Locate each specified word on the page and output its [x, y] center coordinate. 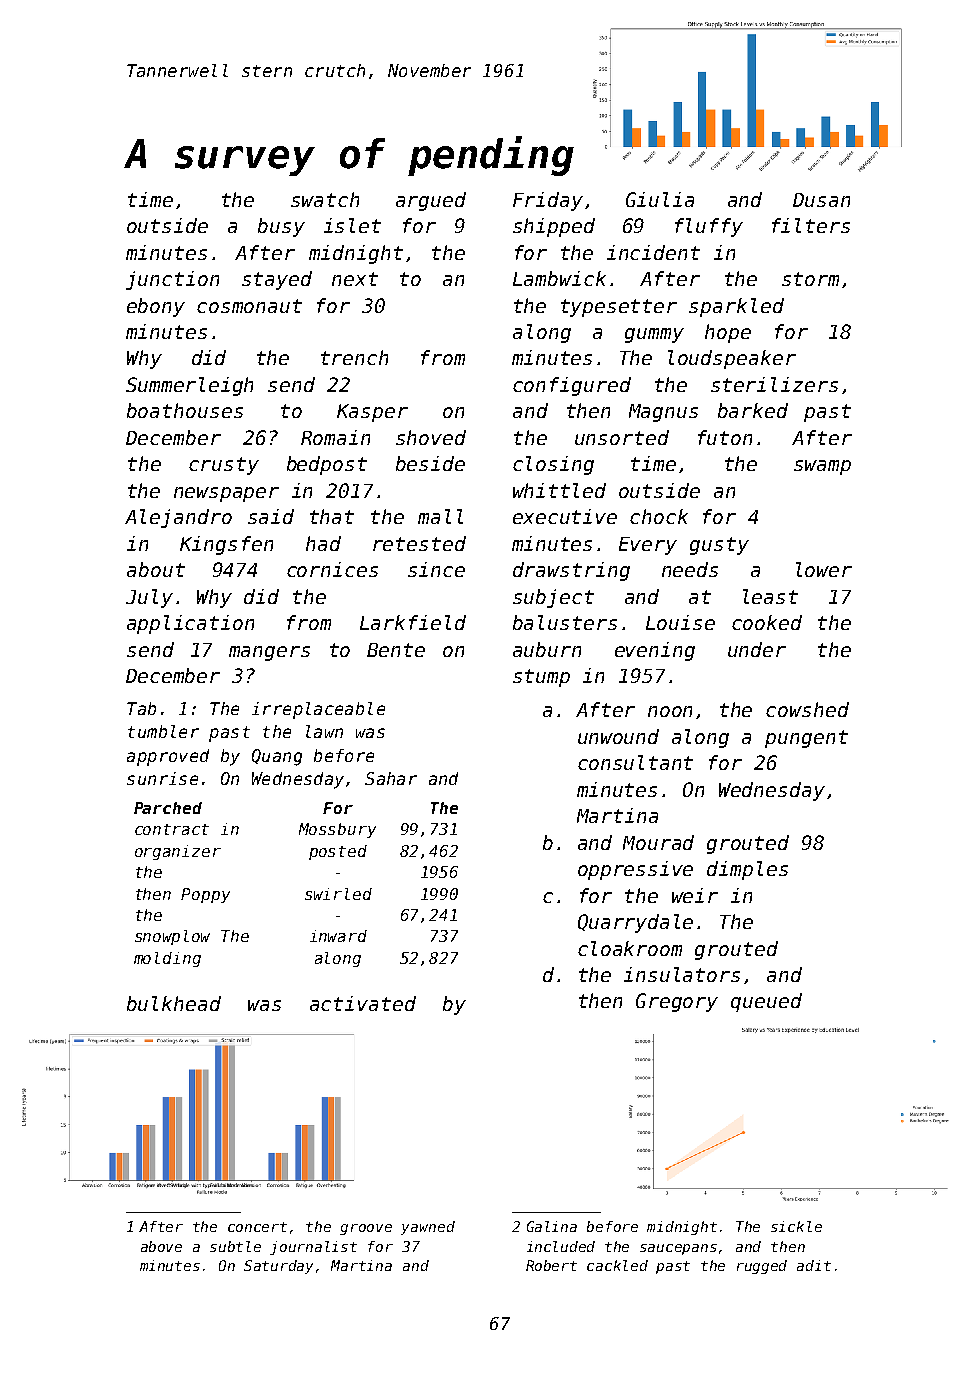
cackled [617, 1265]
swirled [338, 894]
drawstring [571, 571]
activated [363, 1003]
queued [766, 1002]
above [161, 1246]
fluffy [709, 227]
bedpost [327, 465]
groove [366, 1229]
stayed [277, 280]
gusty [719, 546]
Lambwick [559, 278]
